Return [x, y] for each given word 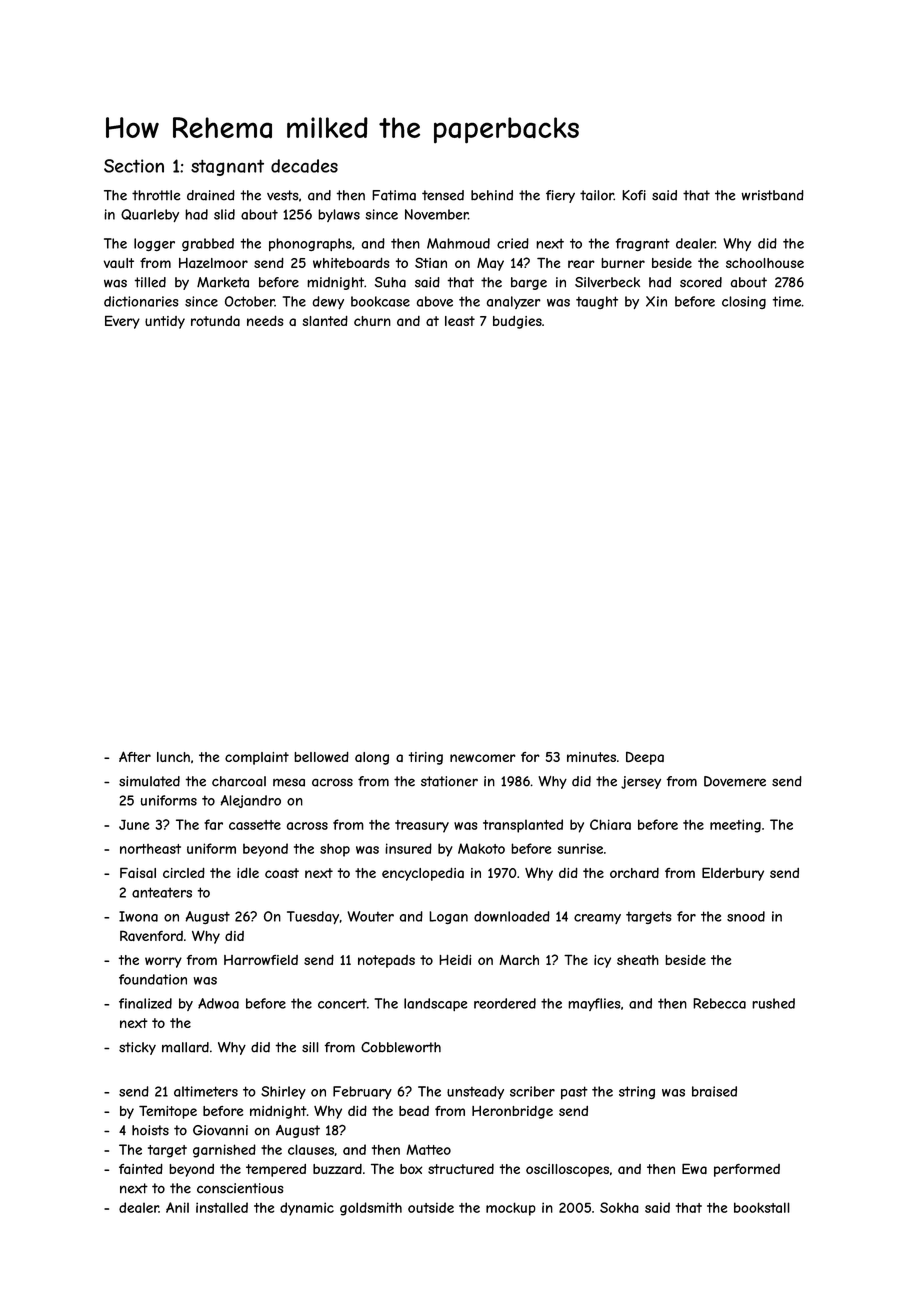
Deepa [645, 758]
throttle [156, 195]
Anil [177, 1207]
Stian [431, 262]
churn [372, 321]
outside [431, 1207]
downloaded [512, 916]
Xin [656, 301]
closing [744, 302]
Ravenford [151, 935]
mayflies [594, 1004]
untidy [165, 322]
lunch [173, 757]
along [372, 758]
